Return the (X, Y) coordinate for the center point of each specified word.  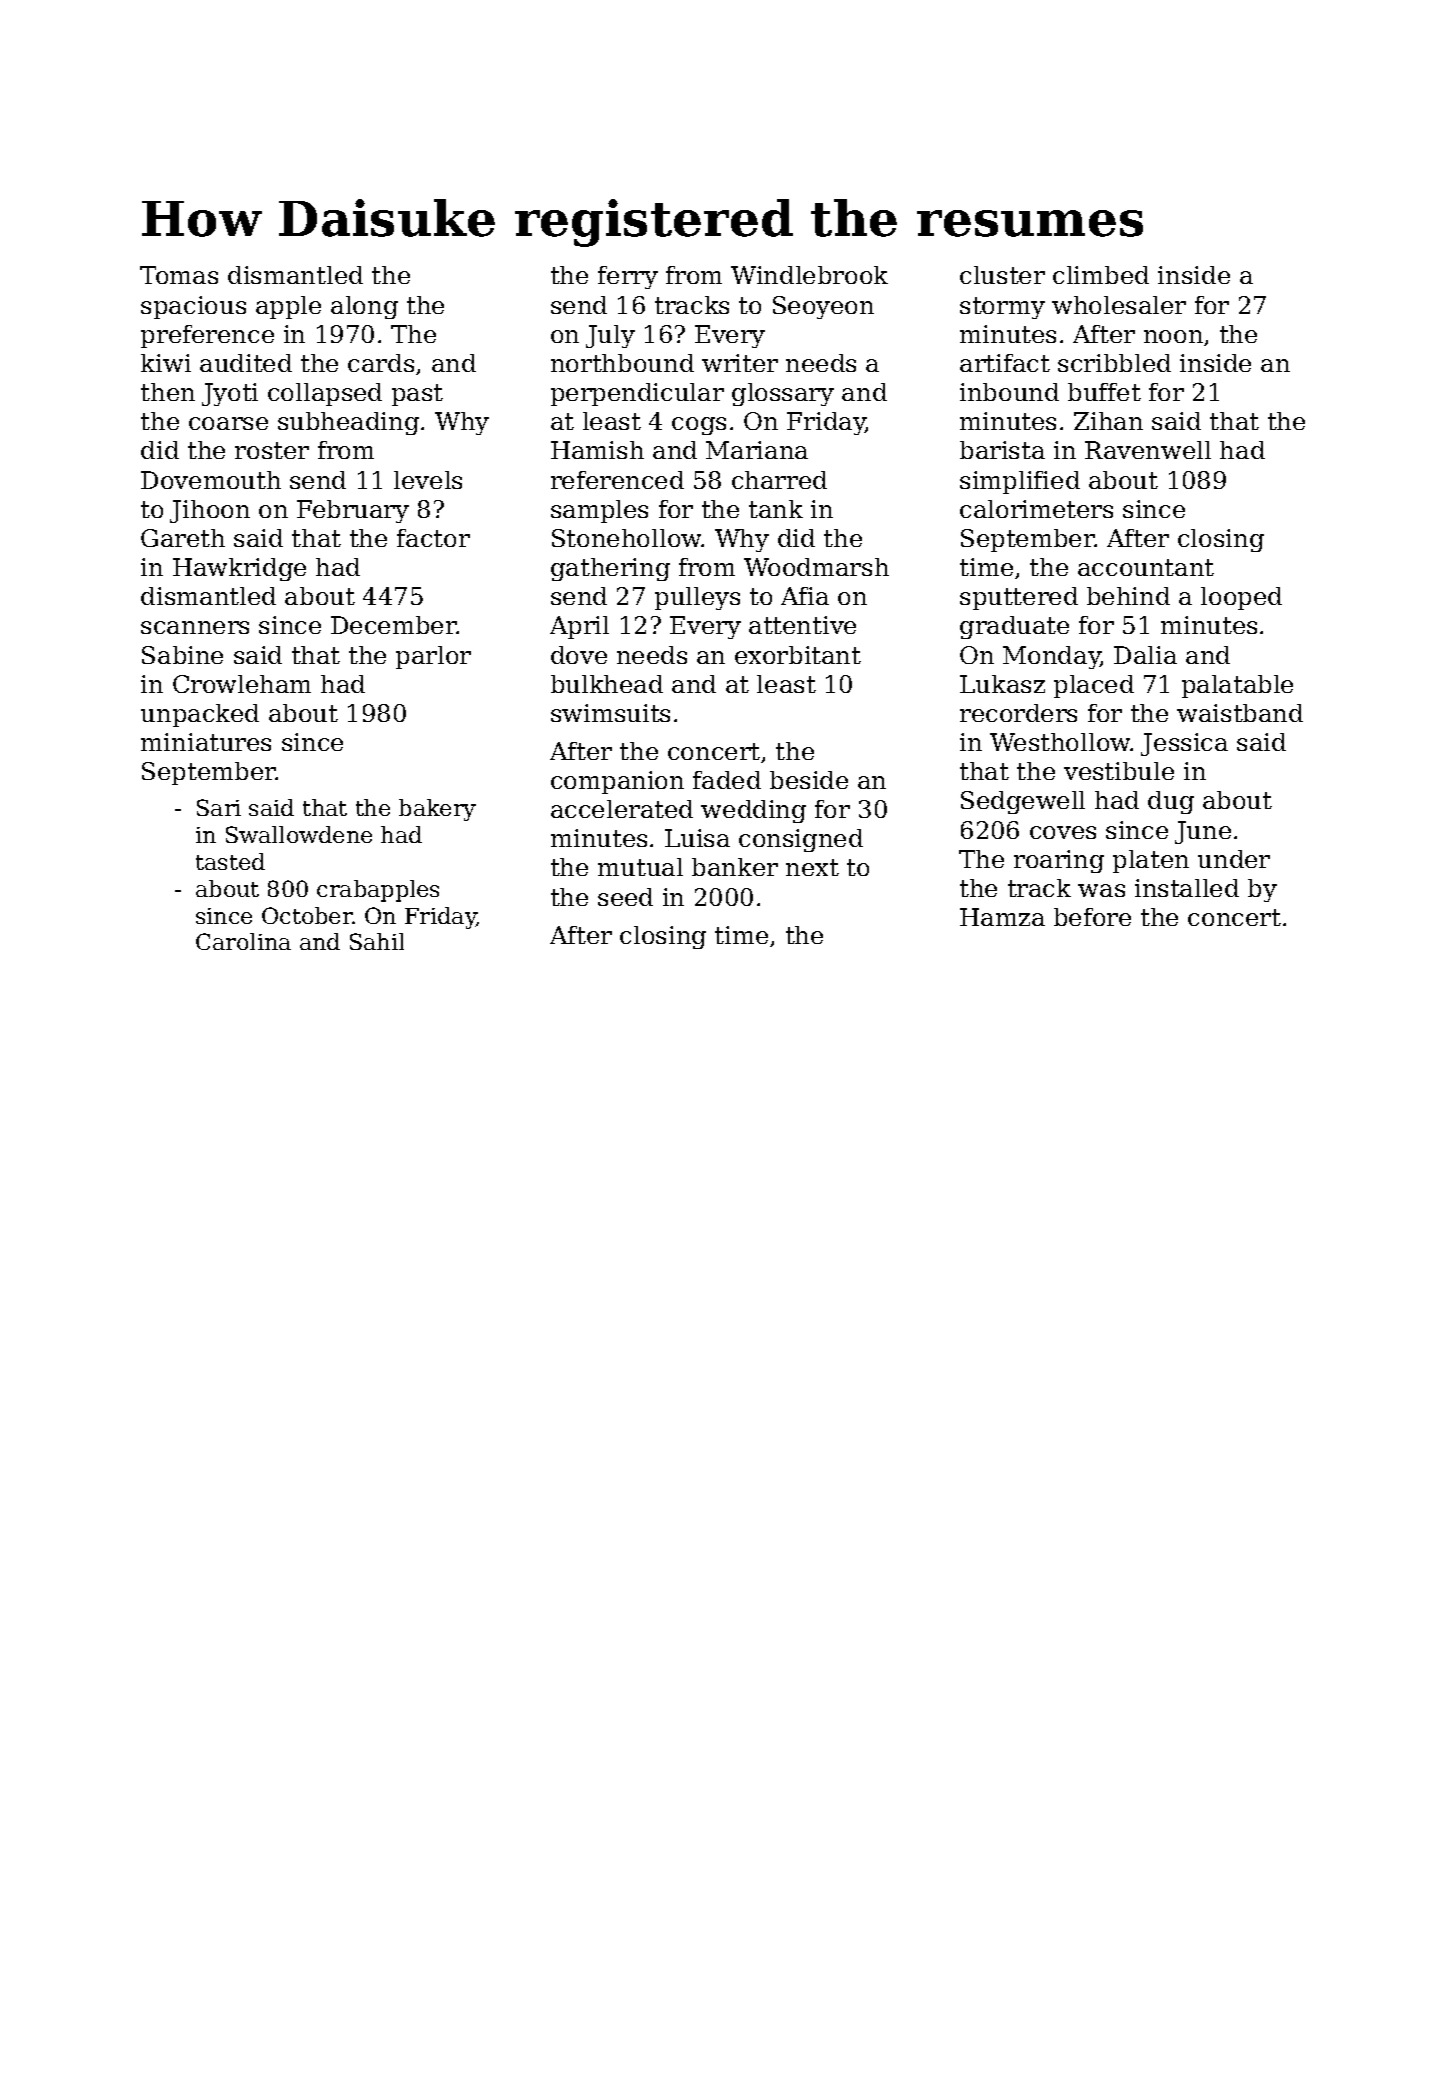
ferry (628, 277)
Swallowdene (299, 834)
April (579, 627)
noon (1173, 336)
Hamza (1002, 917)
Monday (1052, 657)
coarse (228, 423)
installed (1187, 888)
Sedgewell (1023, 802)
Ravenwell (1148, 450)
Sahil (377, 941)
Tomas (179, 275)
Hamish (597, 450)
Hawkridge (239, 569)
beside (809, 780)
